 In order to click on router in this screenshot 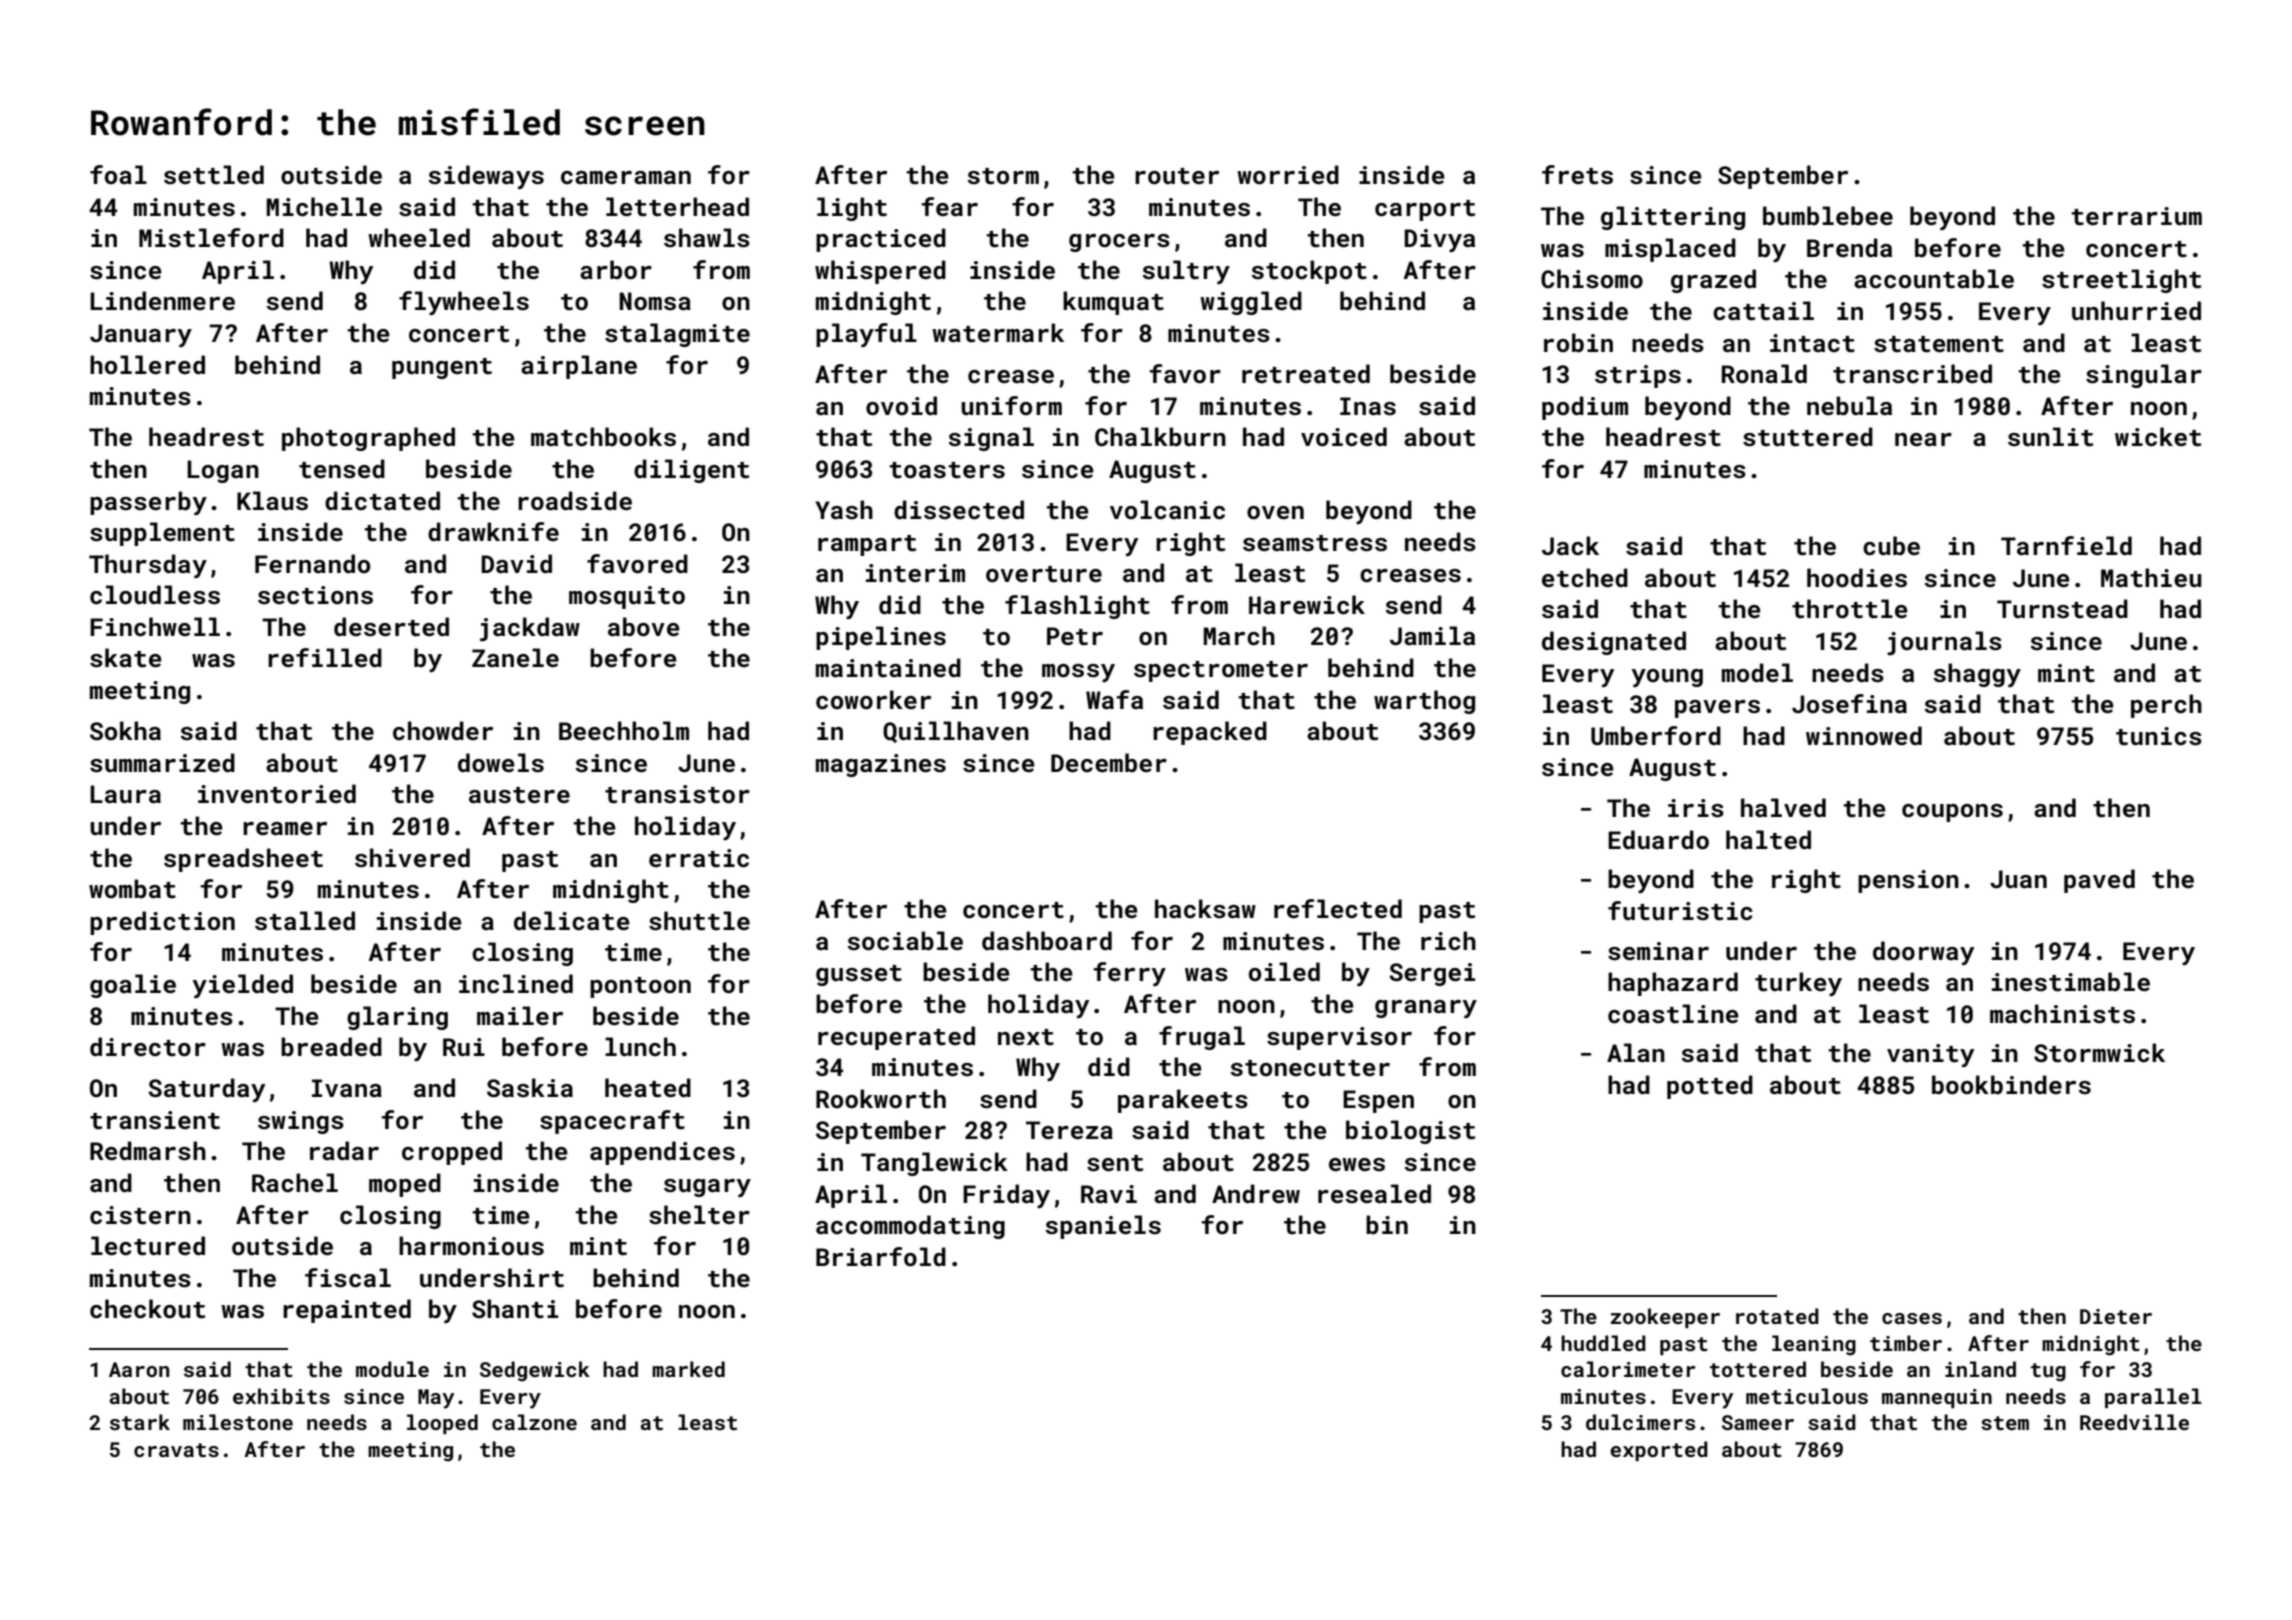, I will do `click(1177, 176)`.
